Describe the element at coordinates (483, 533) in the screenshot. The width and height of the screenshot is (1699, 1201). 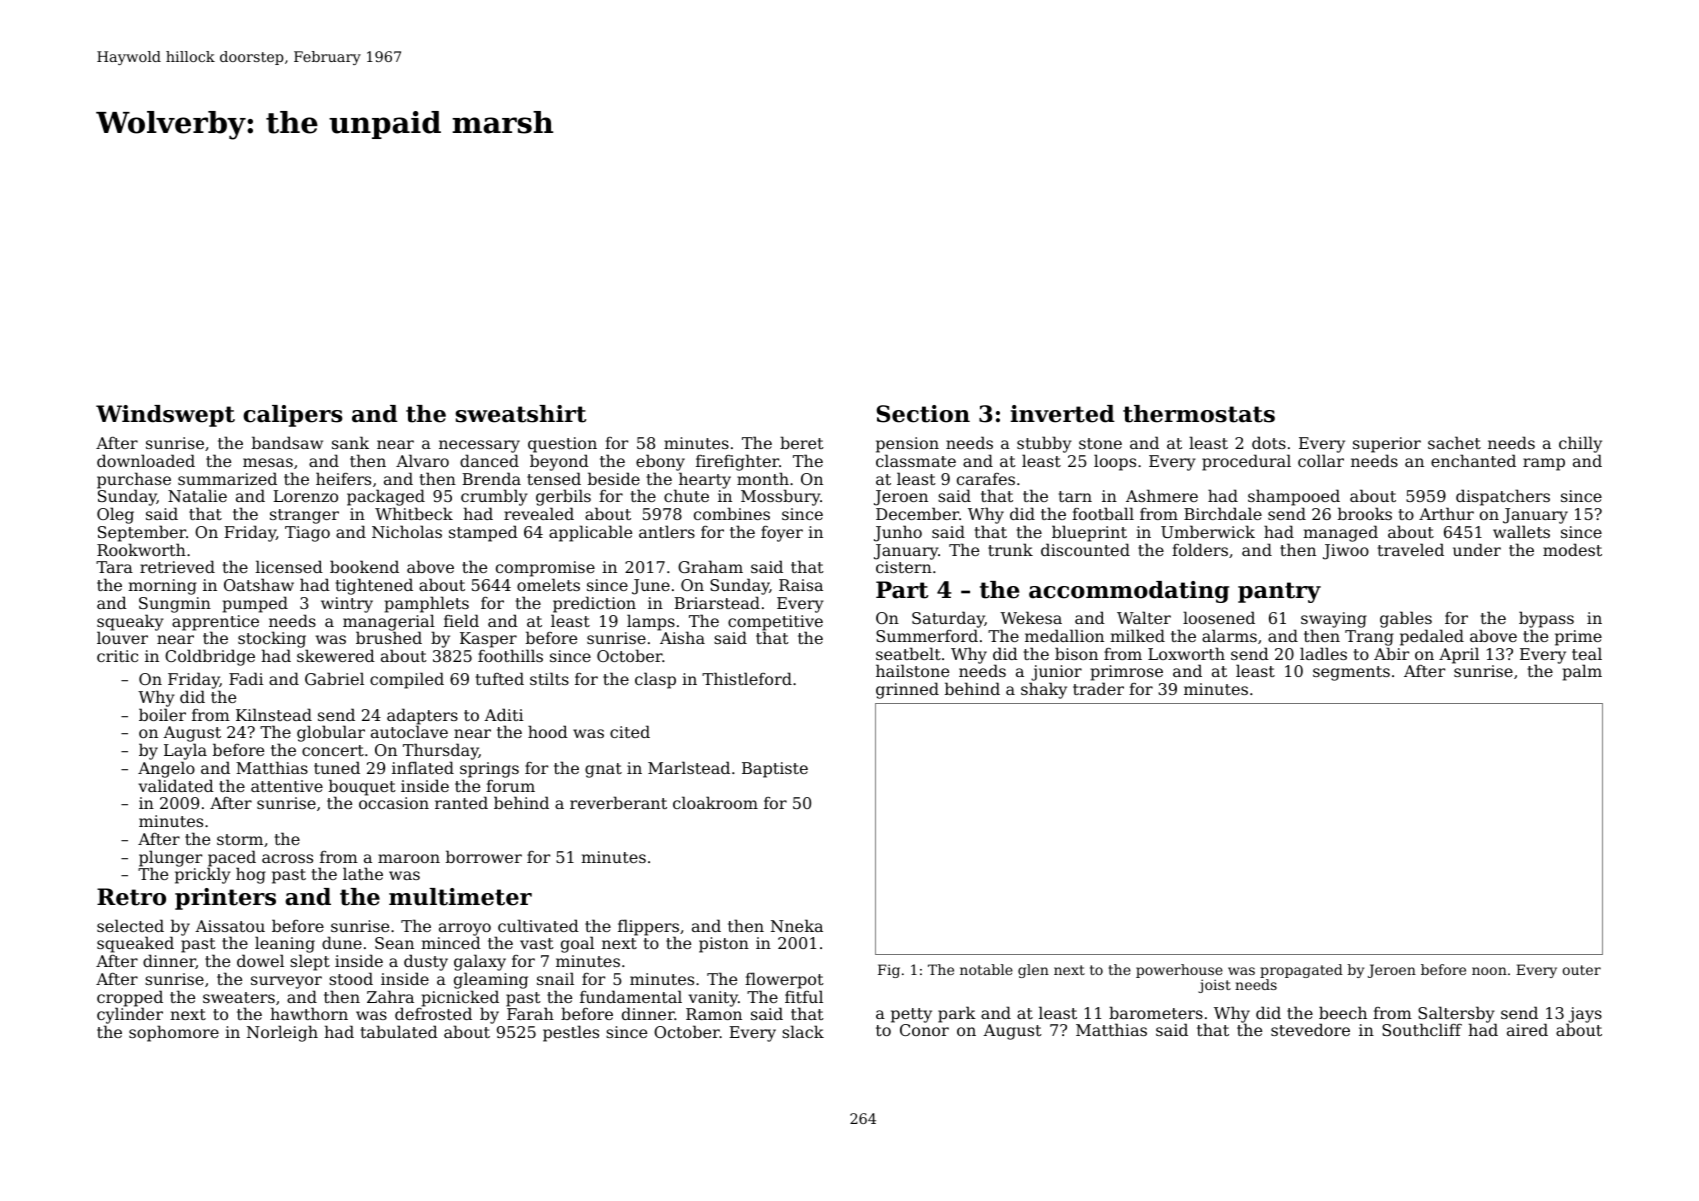
I see `stamped` at that location.
